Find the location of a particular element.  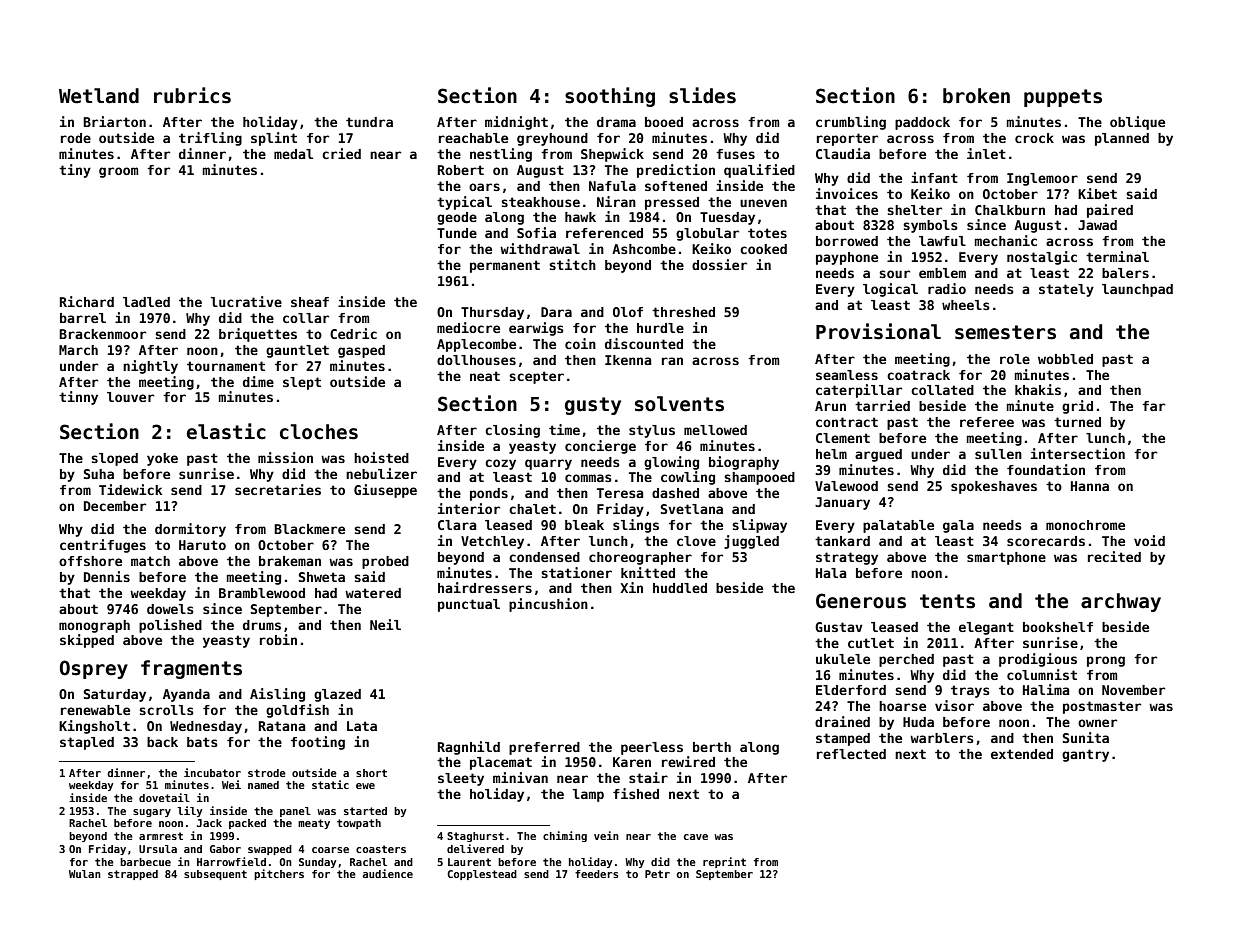

Chalkburn is located at coordinates (1010, 210).
